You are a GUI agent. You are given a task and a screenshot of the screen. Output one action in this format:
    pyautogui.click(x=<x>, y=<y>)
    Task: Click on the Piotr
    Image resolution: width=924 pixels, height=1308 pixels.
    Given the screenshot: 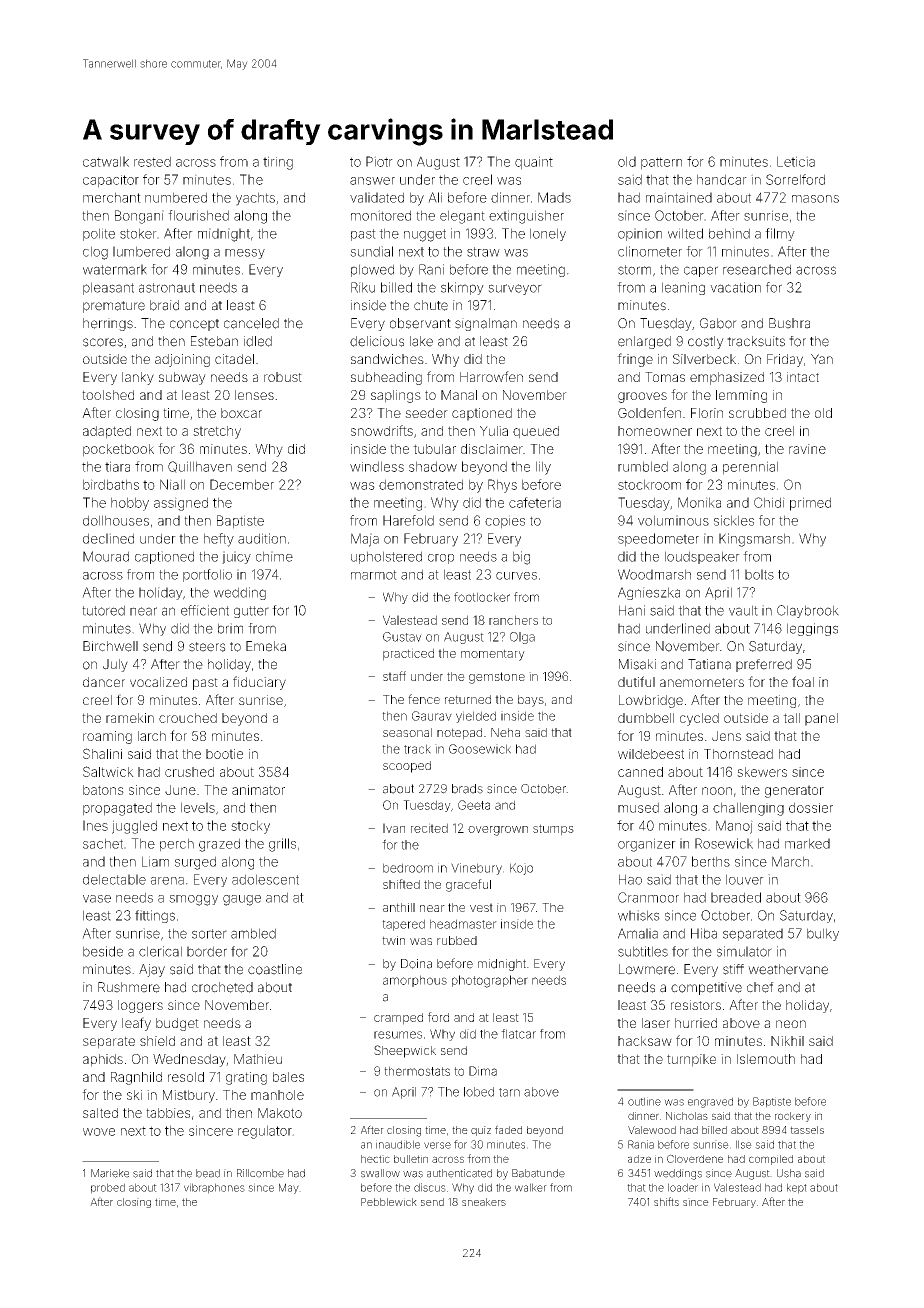 What is the action you would take?
    pyautogui.click(x=379, y=161)
